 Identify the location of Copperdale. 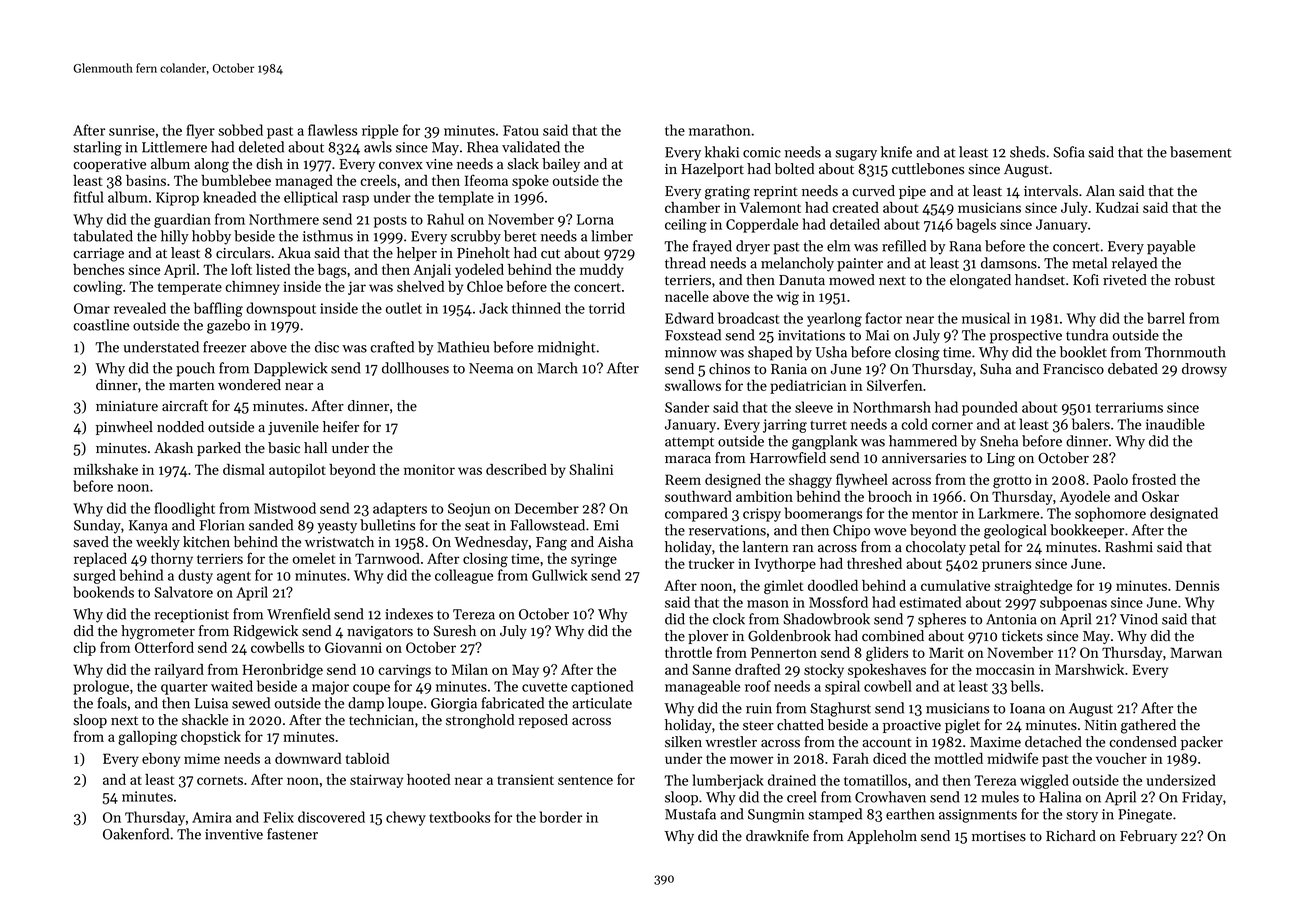
(762, 225).
